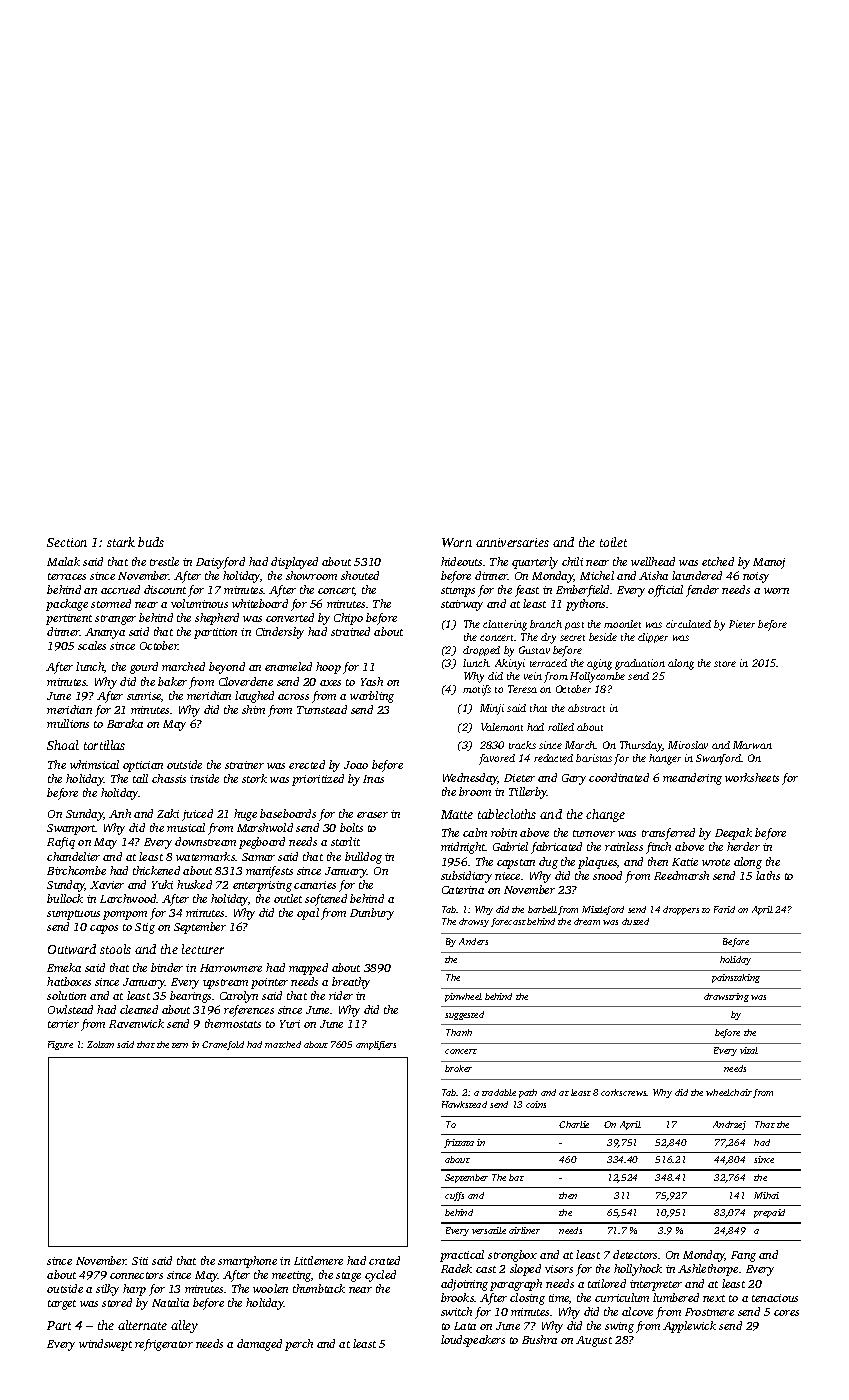 The height and width of the image is (1400, 849). Describe the element at coordinates (736, 978) in the image. I see `painstaking` at that location.
